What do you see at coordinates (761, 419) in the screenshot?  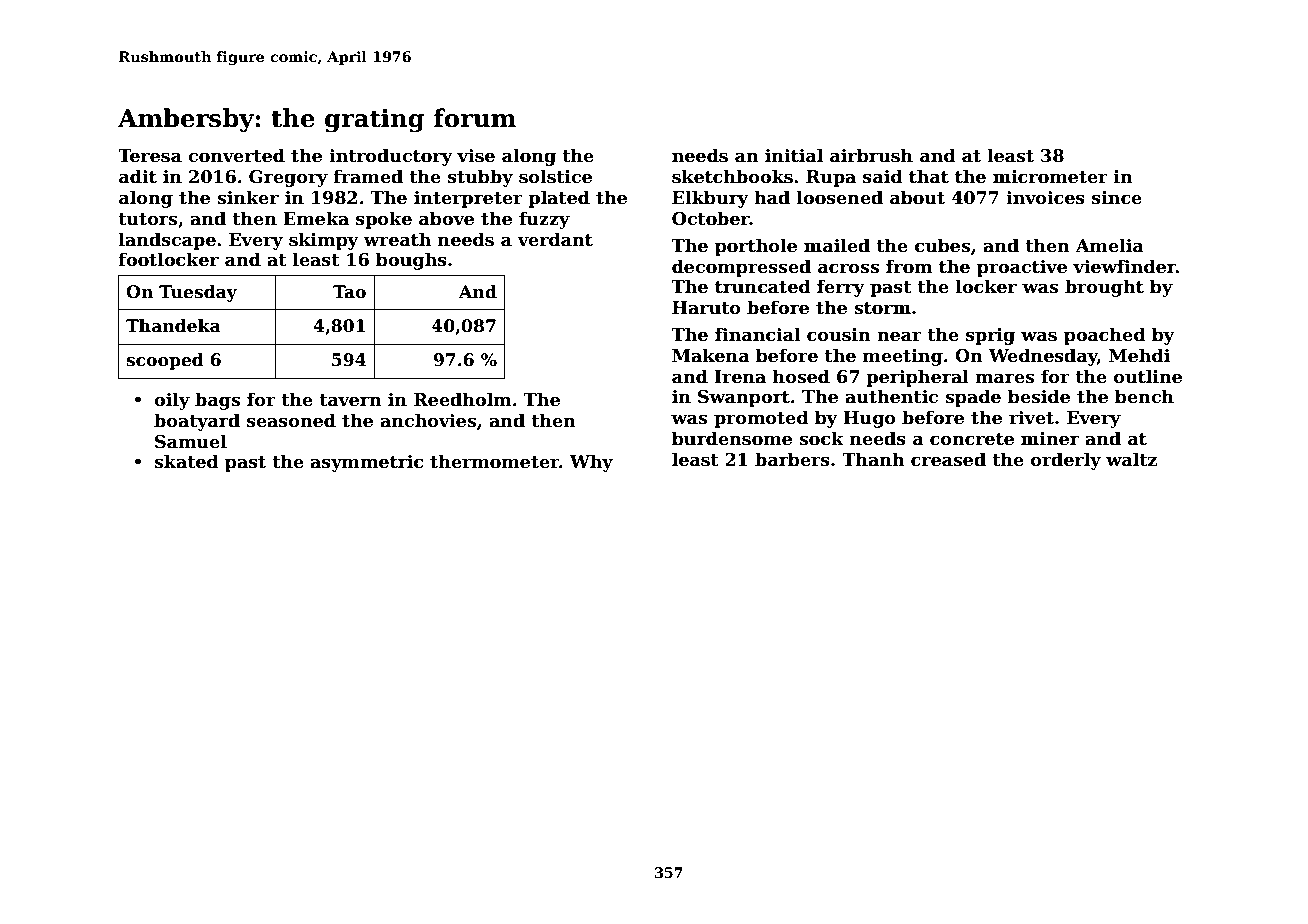 I see `promoted` at bounding box center [761, 419].
